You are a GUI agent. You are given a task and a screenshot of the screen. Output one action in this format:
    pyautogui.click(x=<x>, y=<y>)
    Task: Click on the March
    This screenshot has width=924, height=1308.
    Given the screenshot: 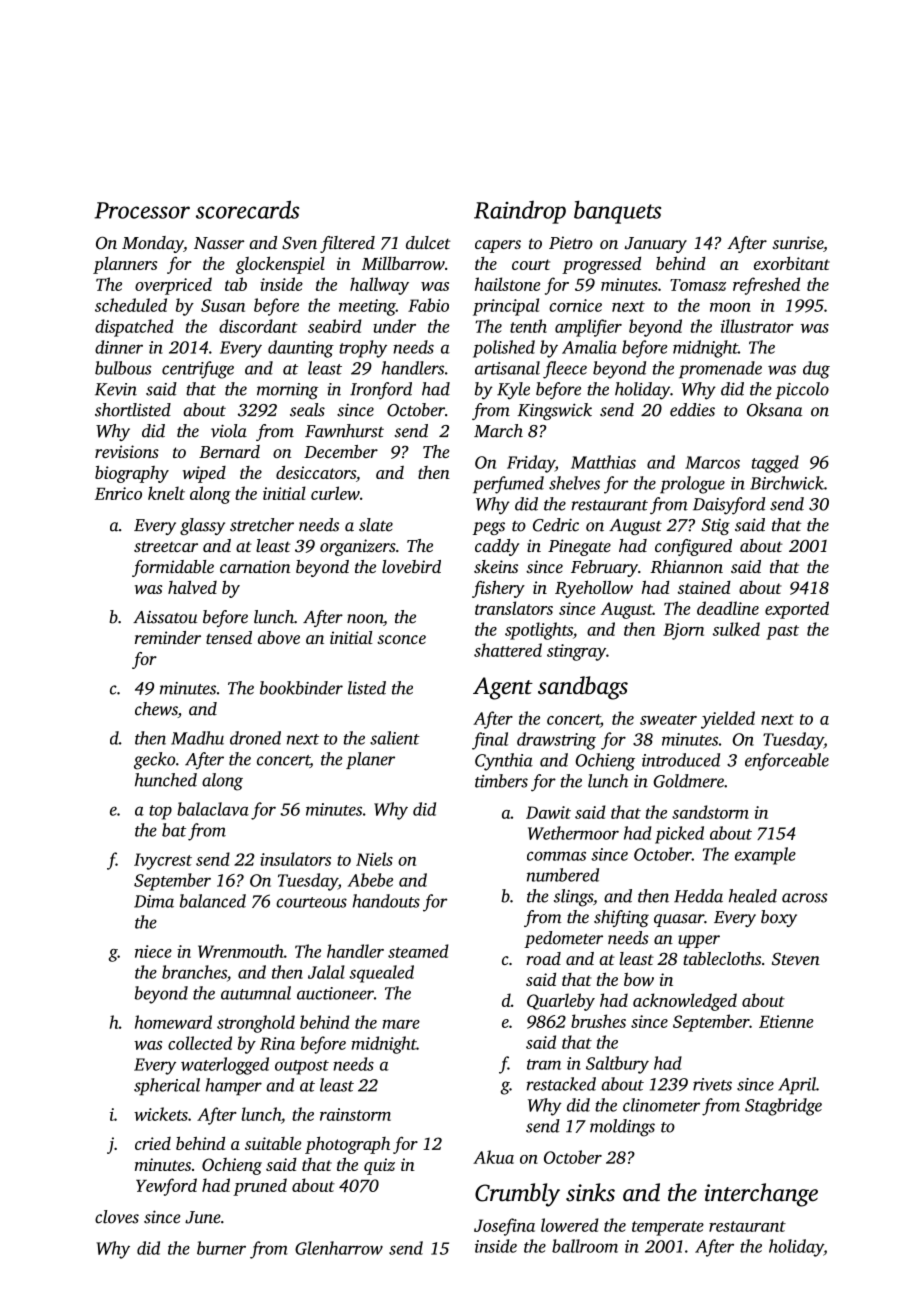 What is the action you would take?
    pyautogui.click(x=498, y=431)
